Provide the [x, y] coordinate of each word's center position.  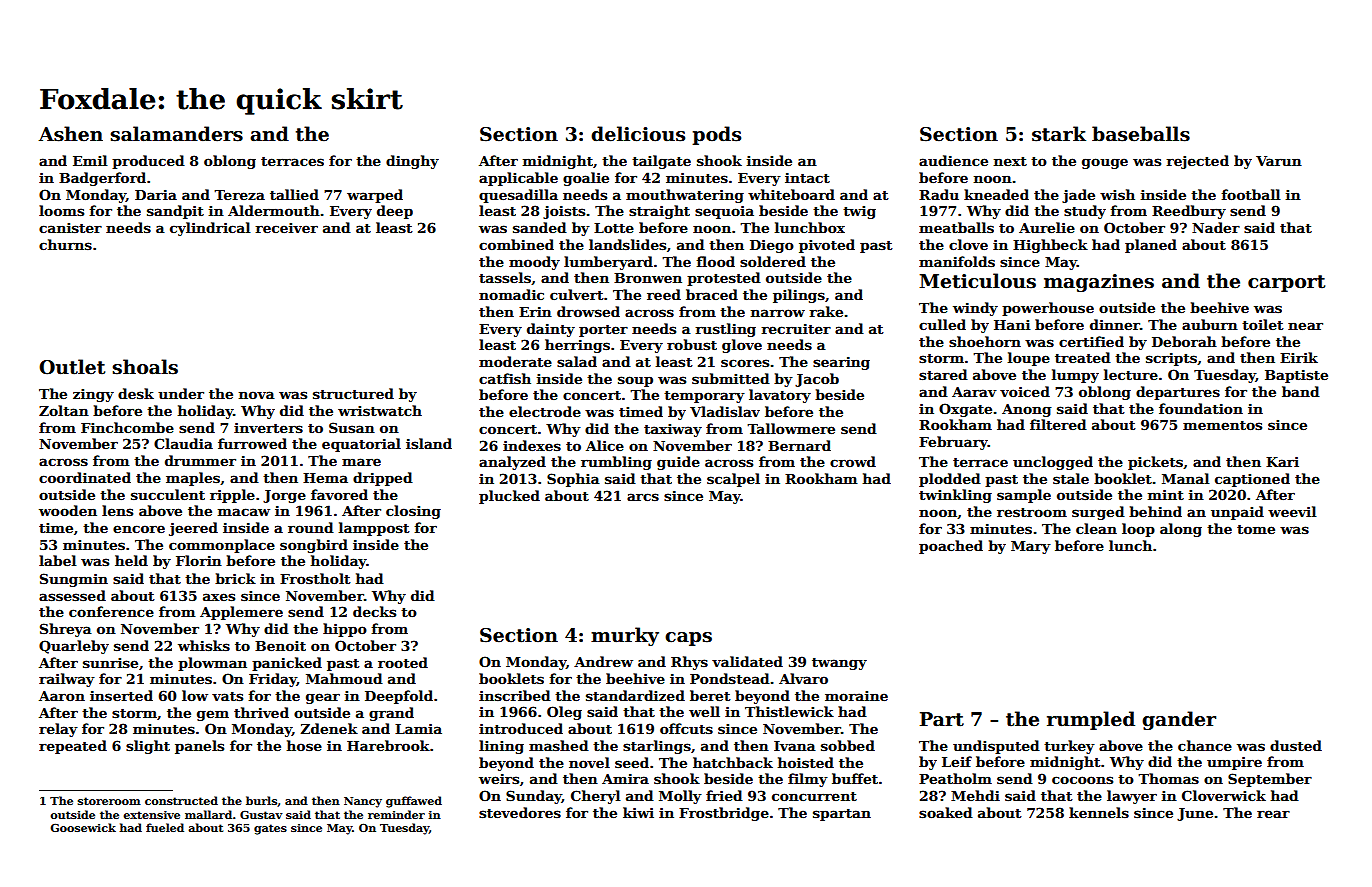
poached [951, 547]
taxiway [673, 430]
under [181, 393]
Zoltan [64, 410]
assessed [72, 595]
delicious [638, 134]
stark [1059, 134]
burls [261, 800]
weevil [1292, 511]
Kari [1282, 462]
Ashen [71, 134]
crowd [853, 461]
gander [1179, 720]
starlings [657, 747]
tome [1256, 529]
